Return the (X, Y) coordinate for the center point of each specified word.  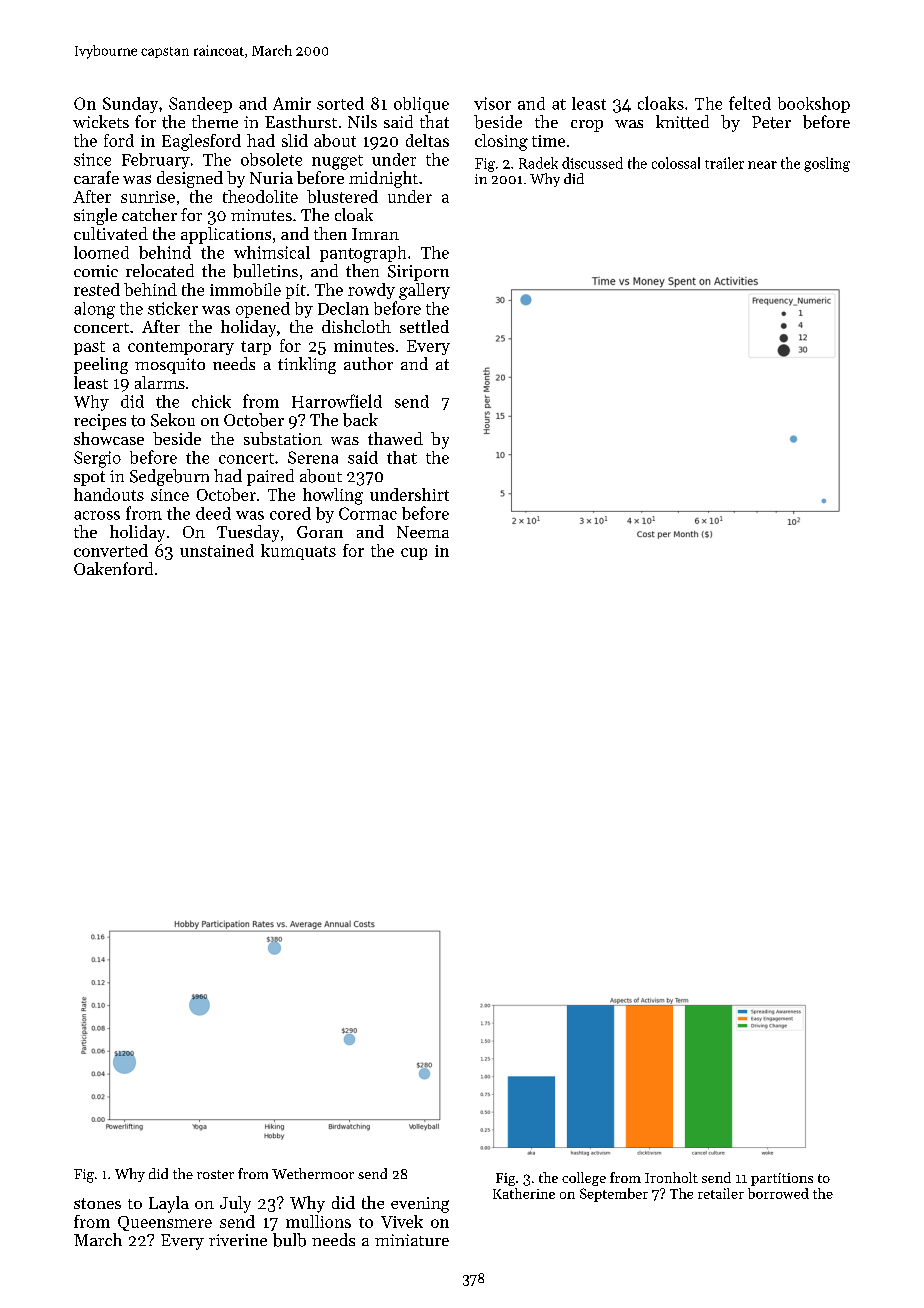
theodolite (260, 196)
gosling (827, 164)
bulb (289, 1240)
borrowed (778, 1193)
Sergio (97, 459)
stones (97, 1203)
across (97, 515)
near (762, 165)
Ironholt (671, 1177)
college (584, 1179)
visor (492, 103)
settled (424, 326)
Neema (423, 532)
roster (215, 1174)
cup (414, 554)
